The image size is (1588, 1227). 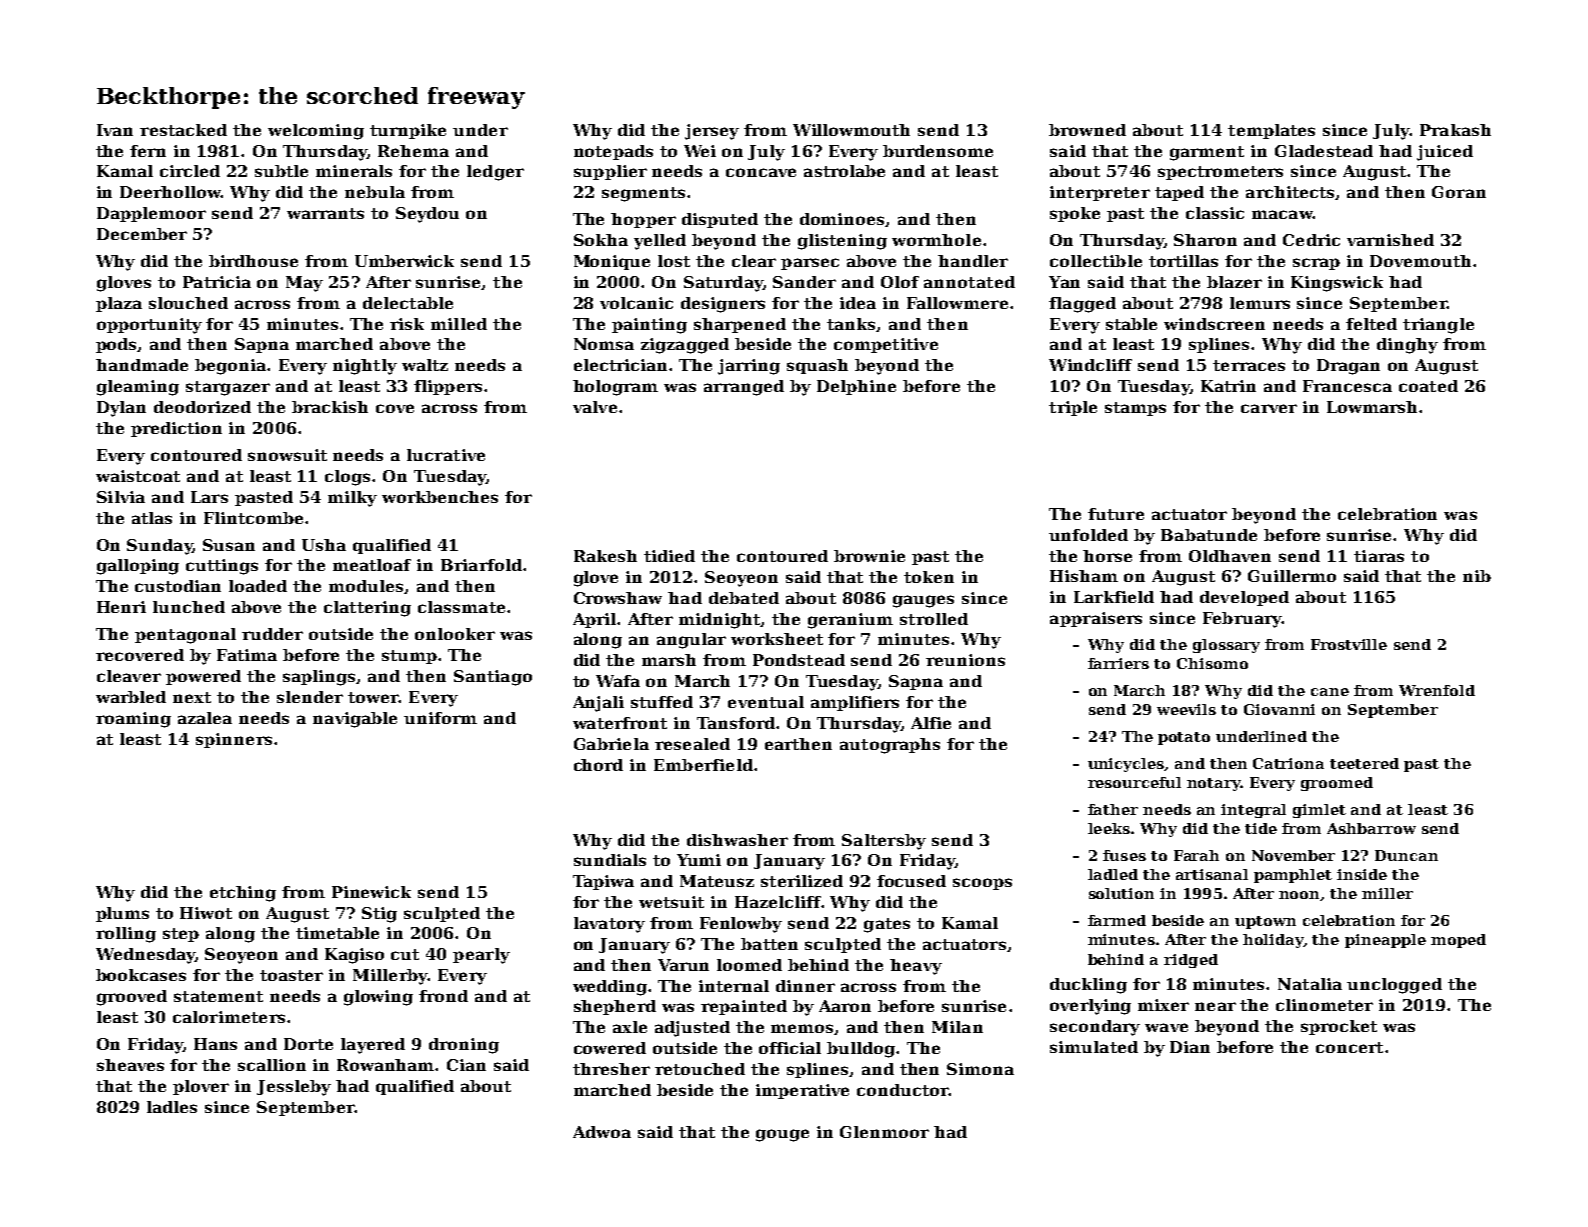 I want to click on burdensome, so click(x=938, y=151).
